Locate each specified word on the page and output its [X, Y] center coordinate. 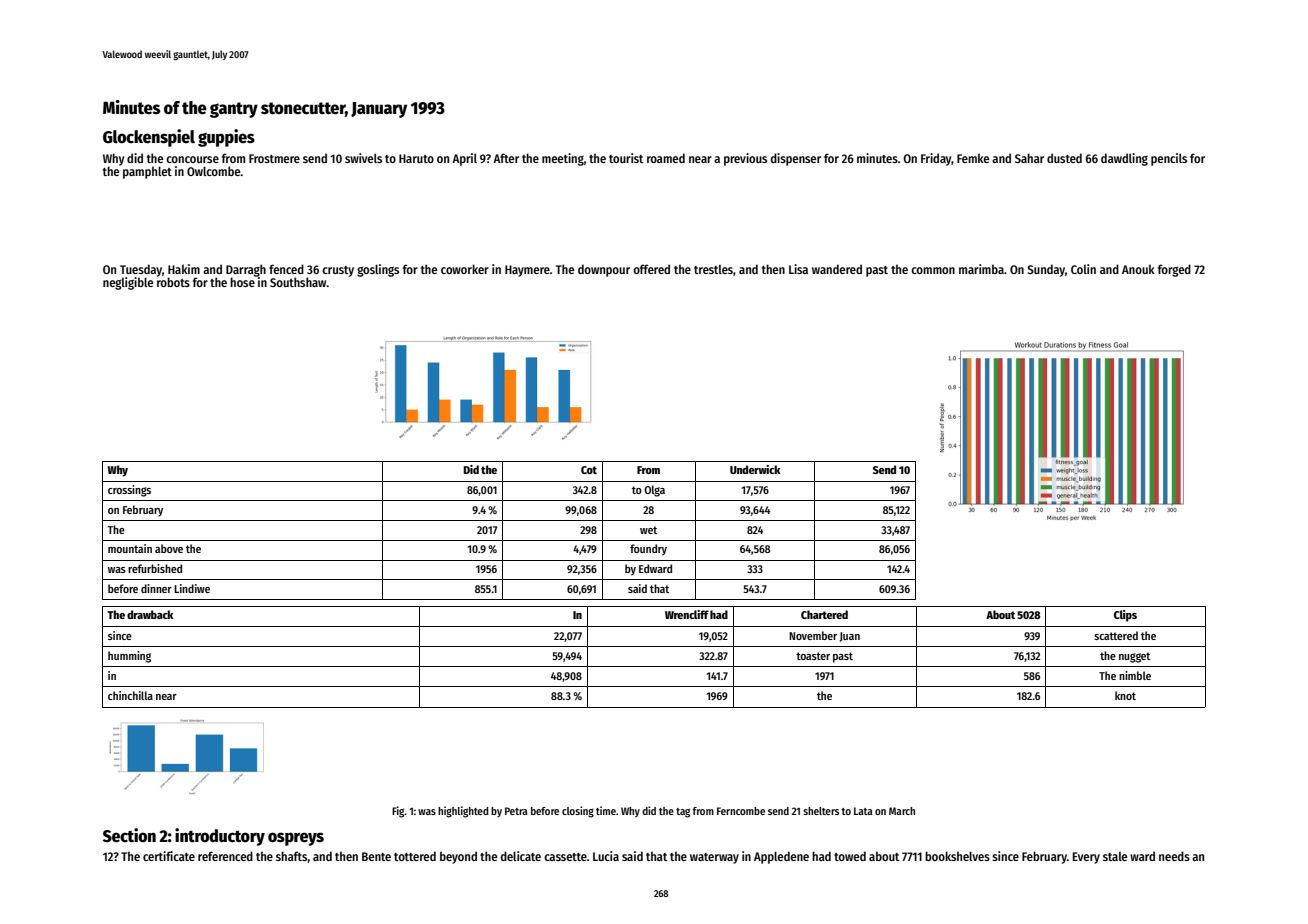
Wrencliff [687, 614]
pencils [1169, 159]
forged [1174, 270]
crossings [129, 491]
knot [1125, 695]
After [506, 158]
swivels [363, 158]
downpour [604, 270]
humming [129, 657]
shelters [821, 811]
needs [1174, 856]
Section [129, 835]
